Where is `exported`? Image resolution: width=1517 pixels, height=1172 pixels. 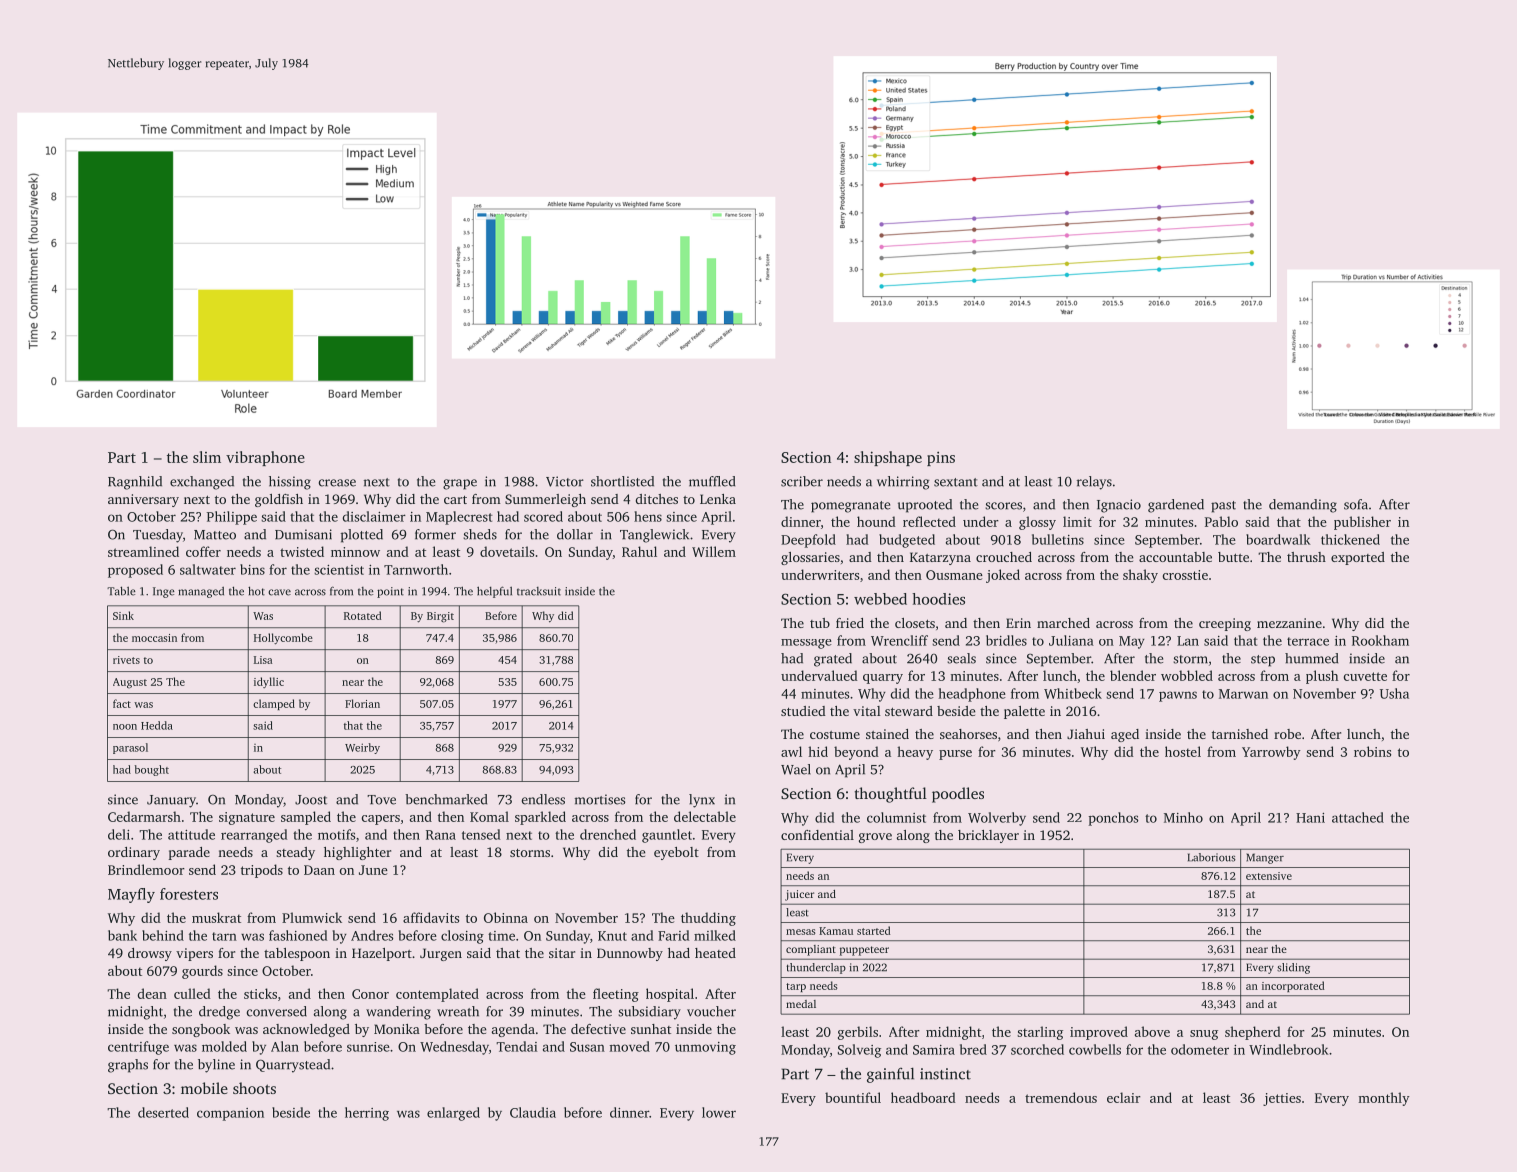
exported is located at coordinates (1358, 558).
